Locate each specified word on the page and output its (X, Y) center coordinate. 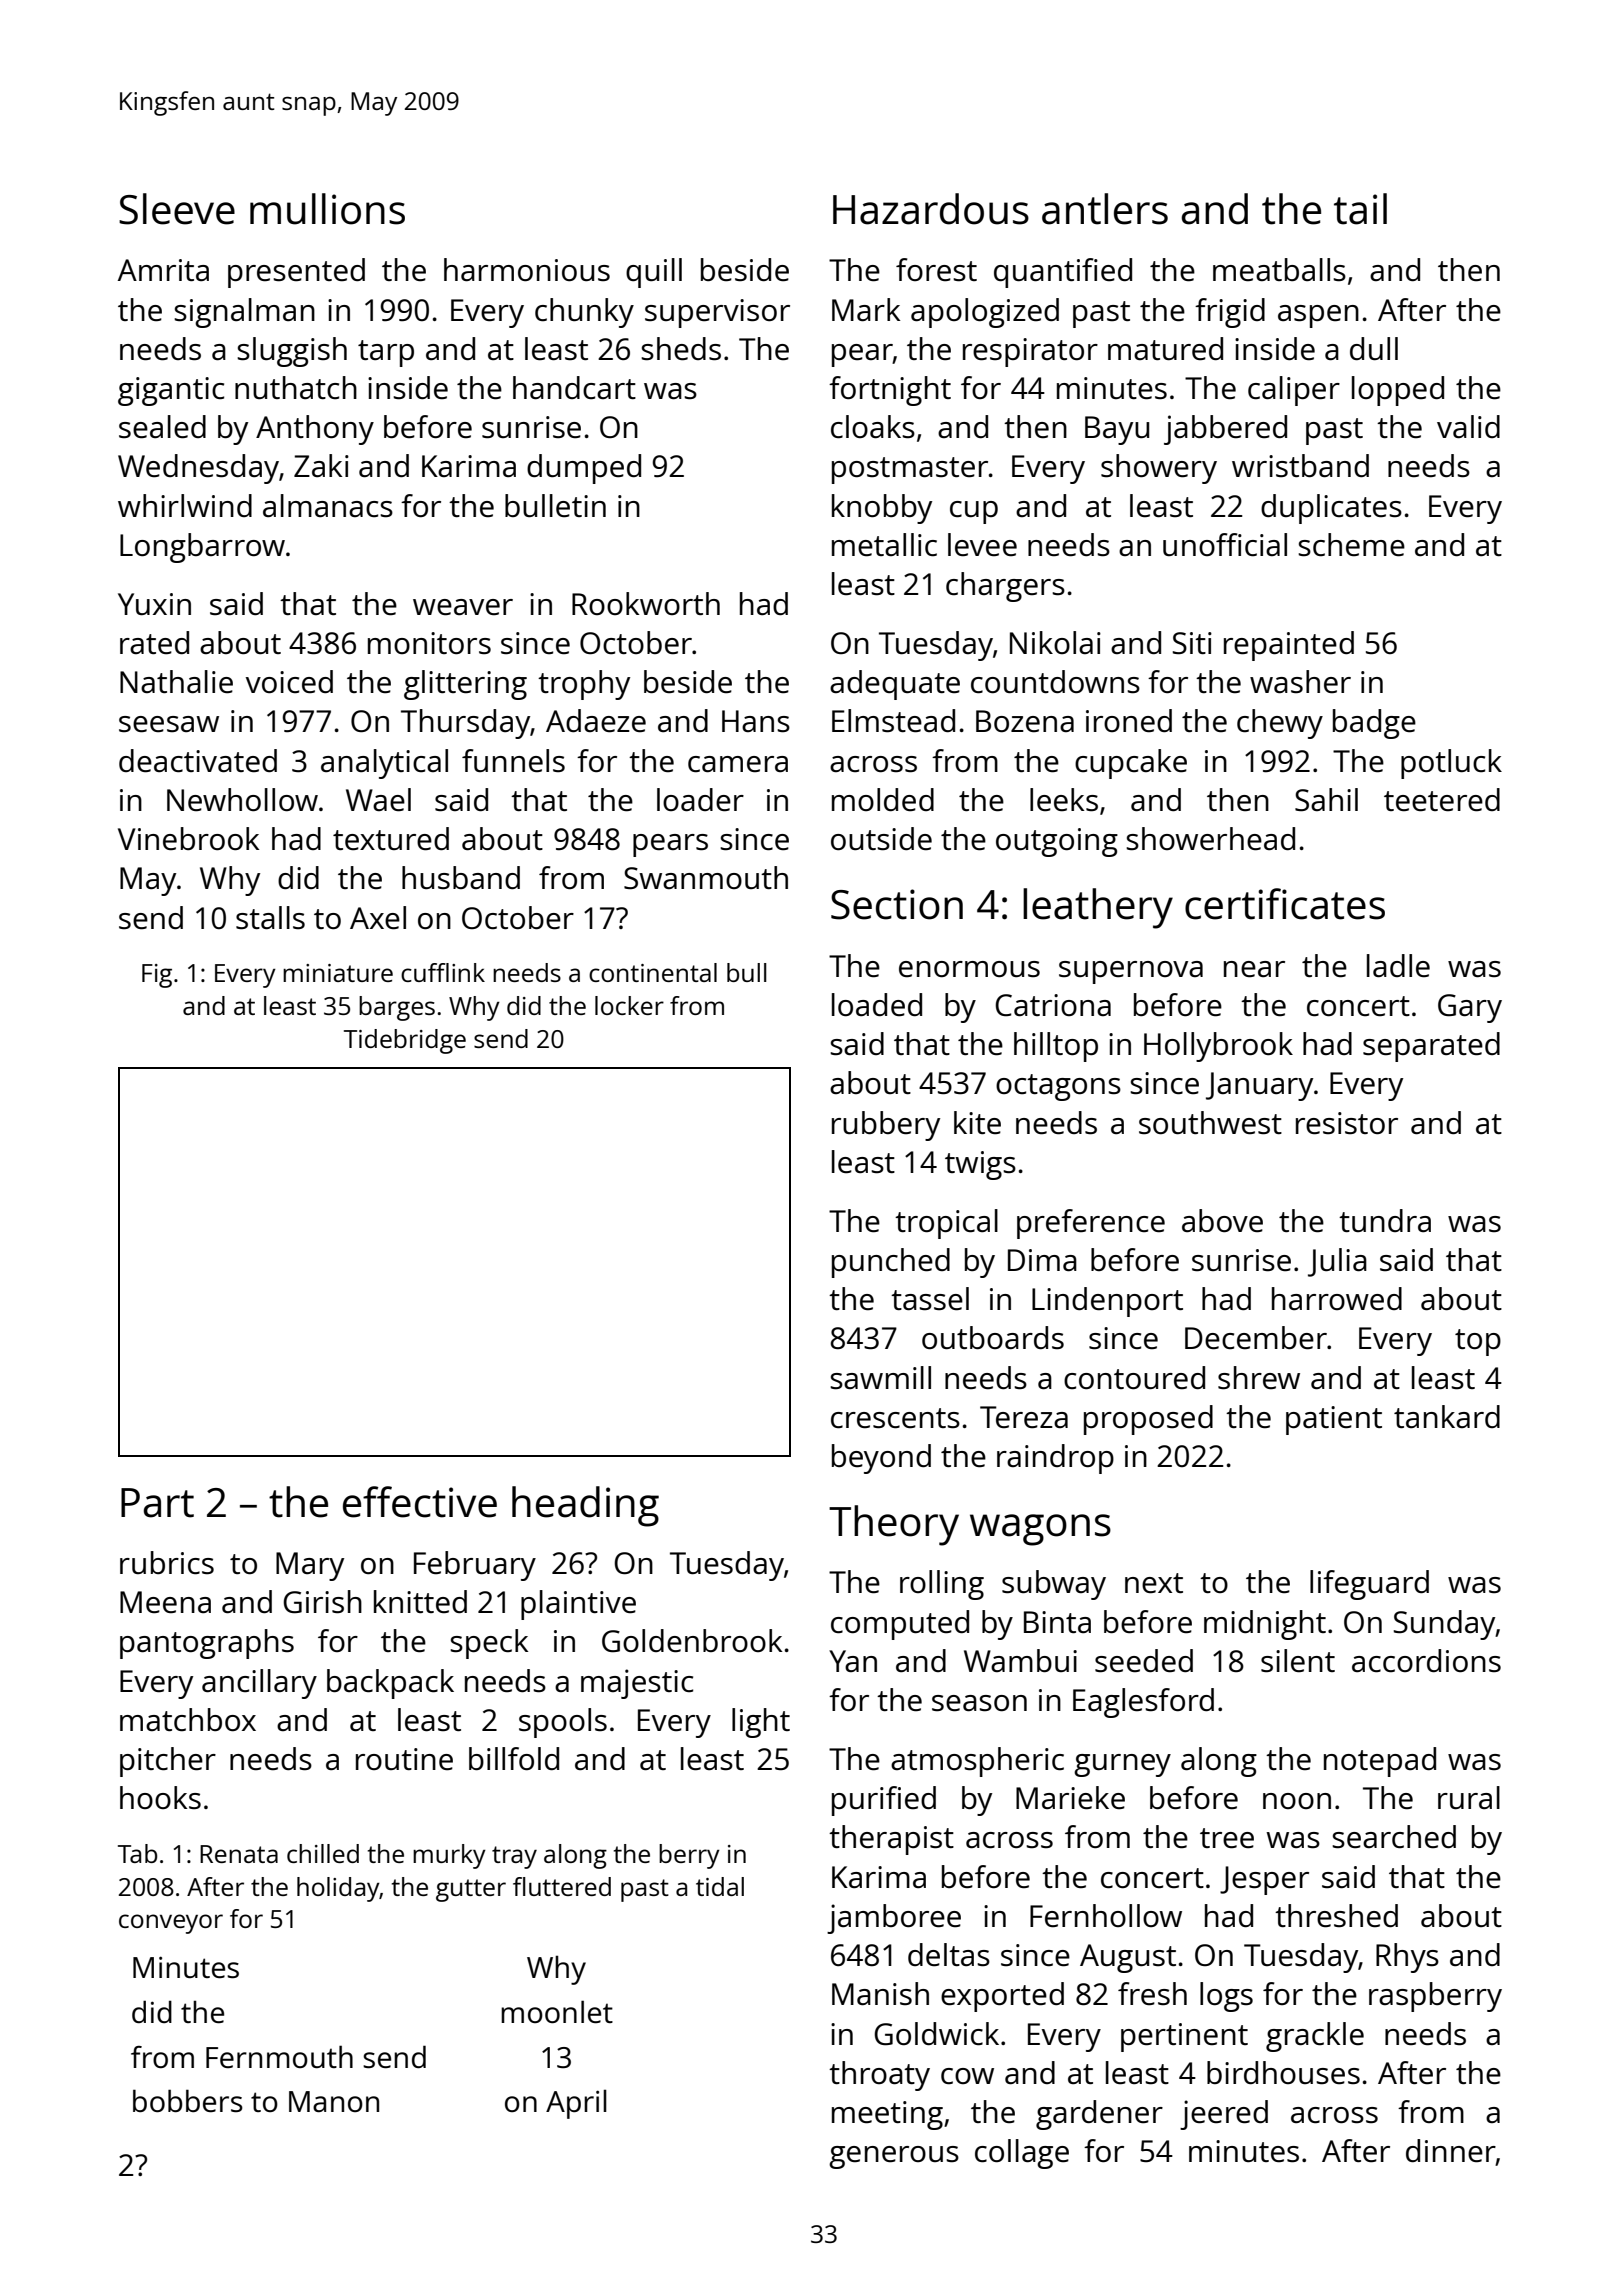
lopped (1398, 391)
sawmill (880, 1378)
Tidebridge (405, 1041)
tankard (1447, 1416)
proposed (1148, 1420)
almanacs (328, 506)
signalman (244, 313)
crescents (895, 1418)
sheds (681, 349)
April (576, 2104)
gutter (471, 1890)
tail (1360, 209)
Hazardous (931, 209)
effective (420, 1502)
